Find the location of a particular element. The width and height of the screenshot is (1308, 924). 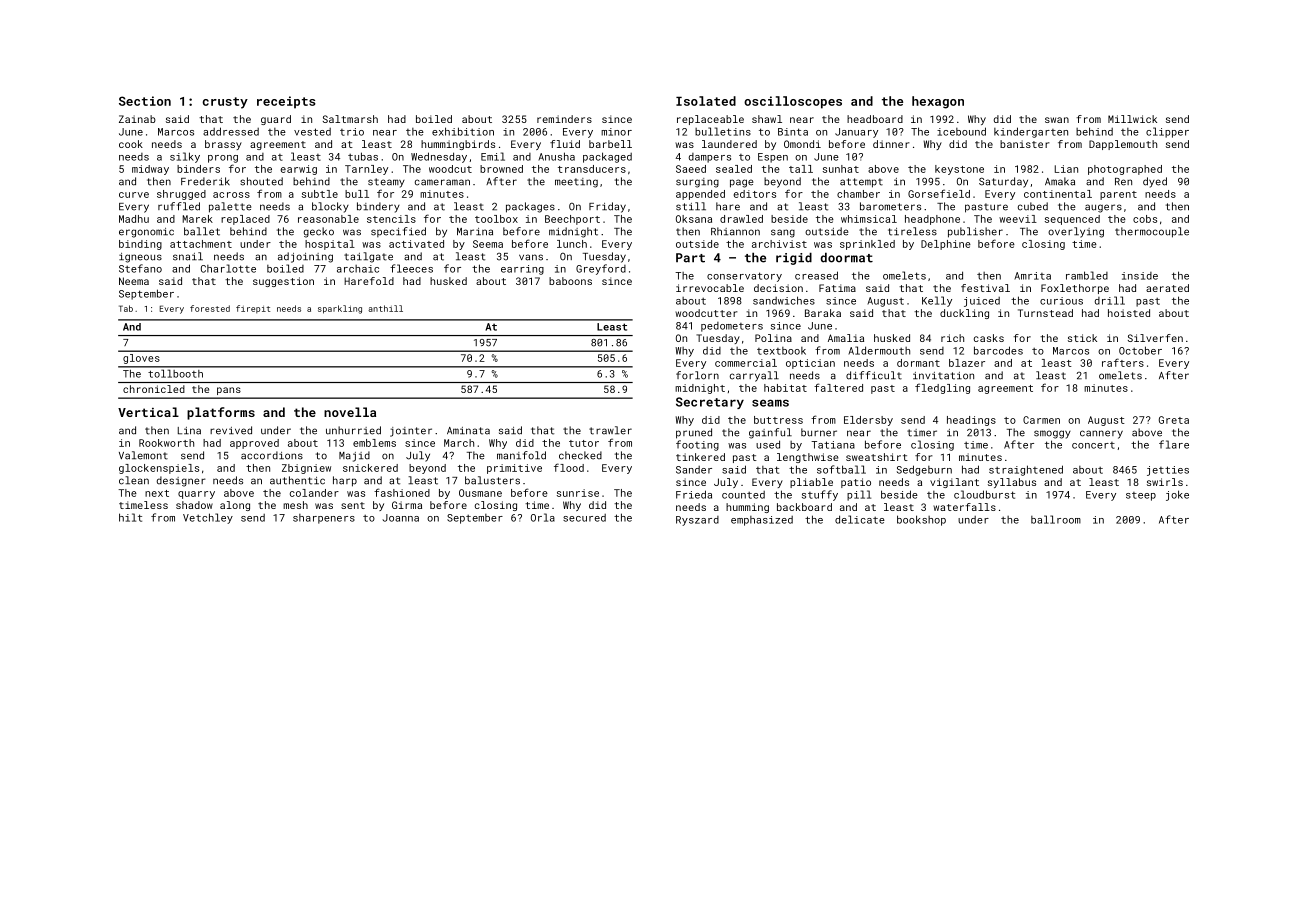

minor is located at coordinates (616, 132).
